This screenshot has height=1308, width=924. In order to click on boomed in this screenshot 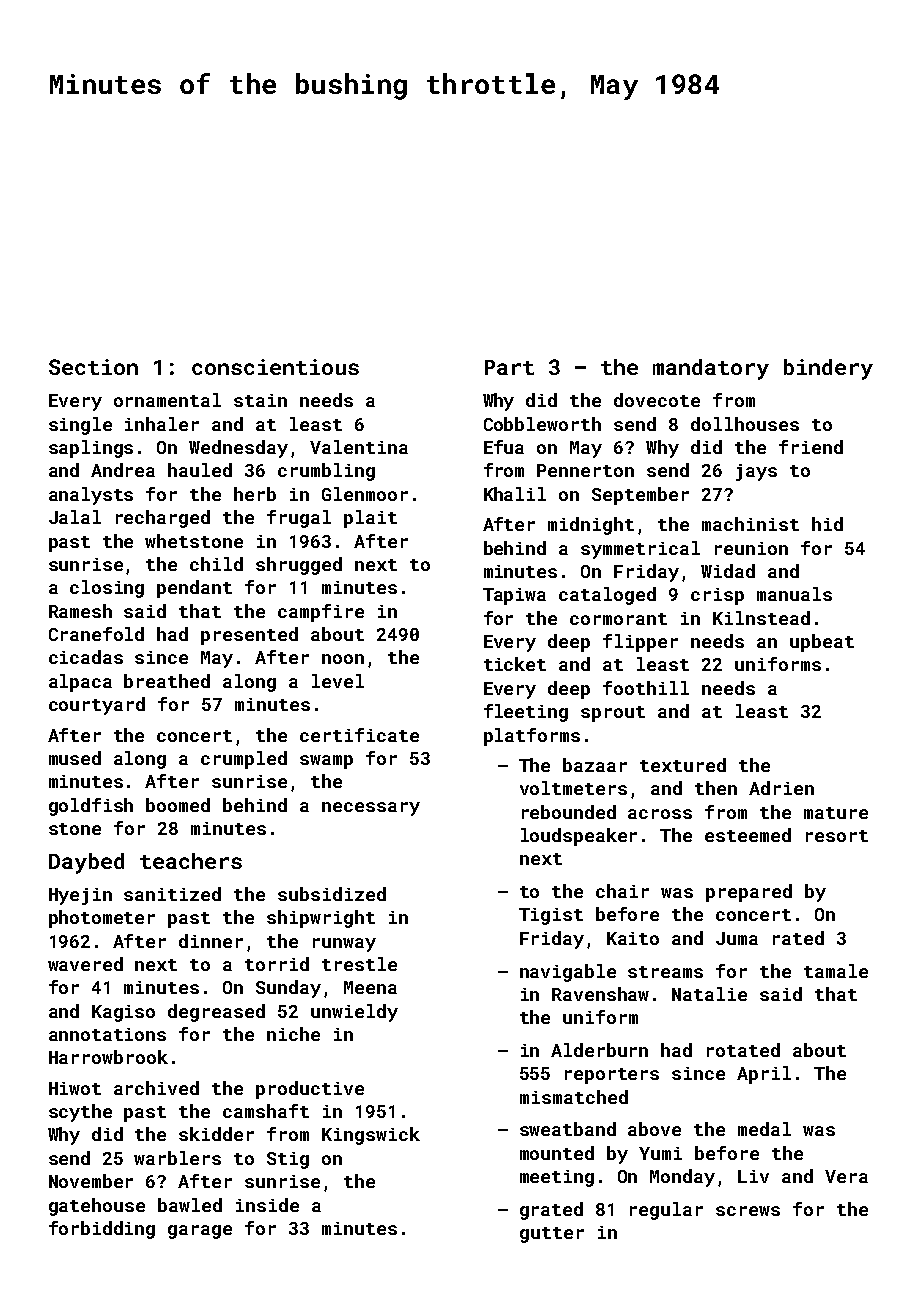, I will do `click(178, 805)`.
